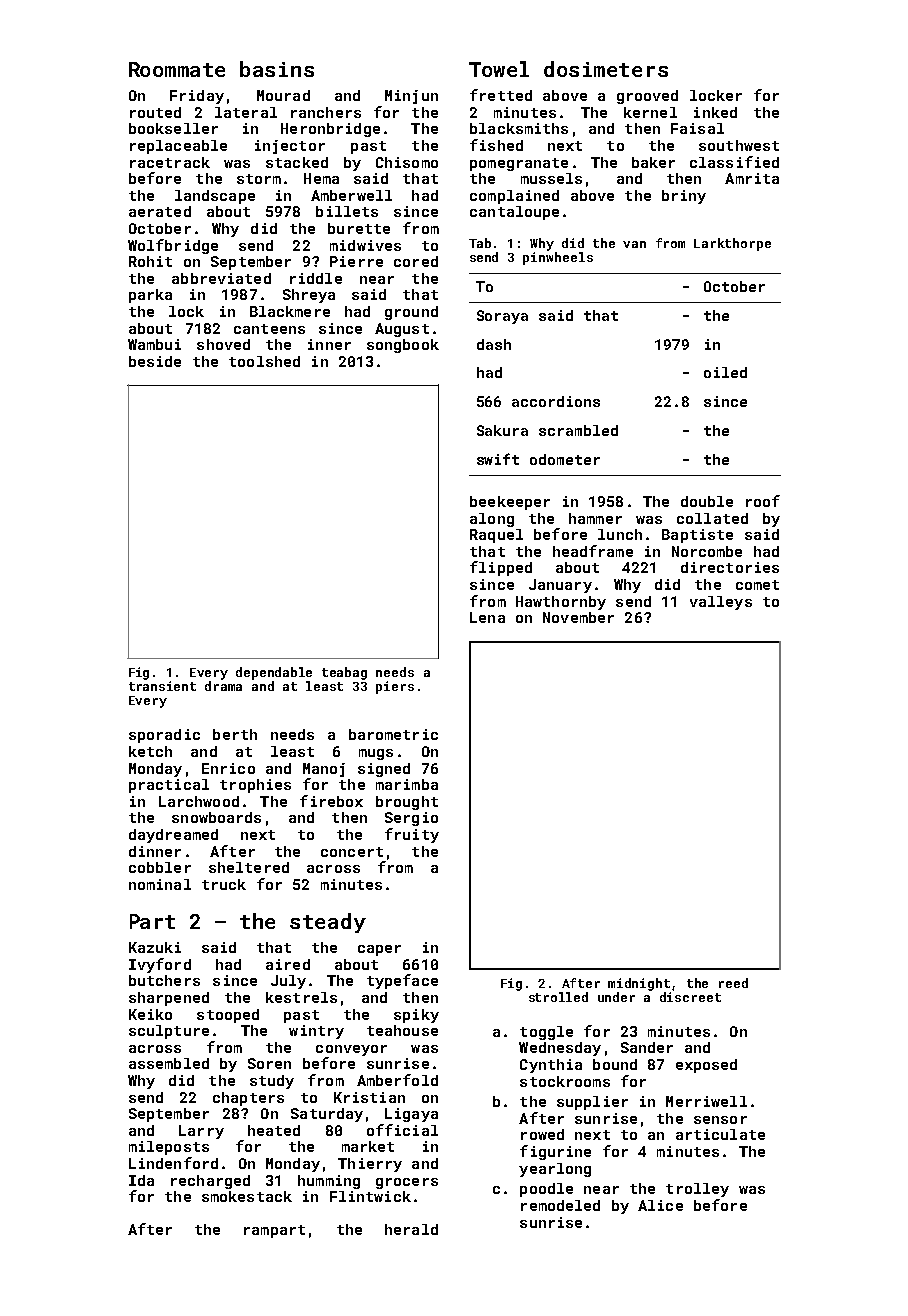 The width and height of the image is (908, 1316). I want to click on fished, so click(496, 145).
